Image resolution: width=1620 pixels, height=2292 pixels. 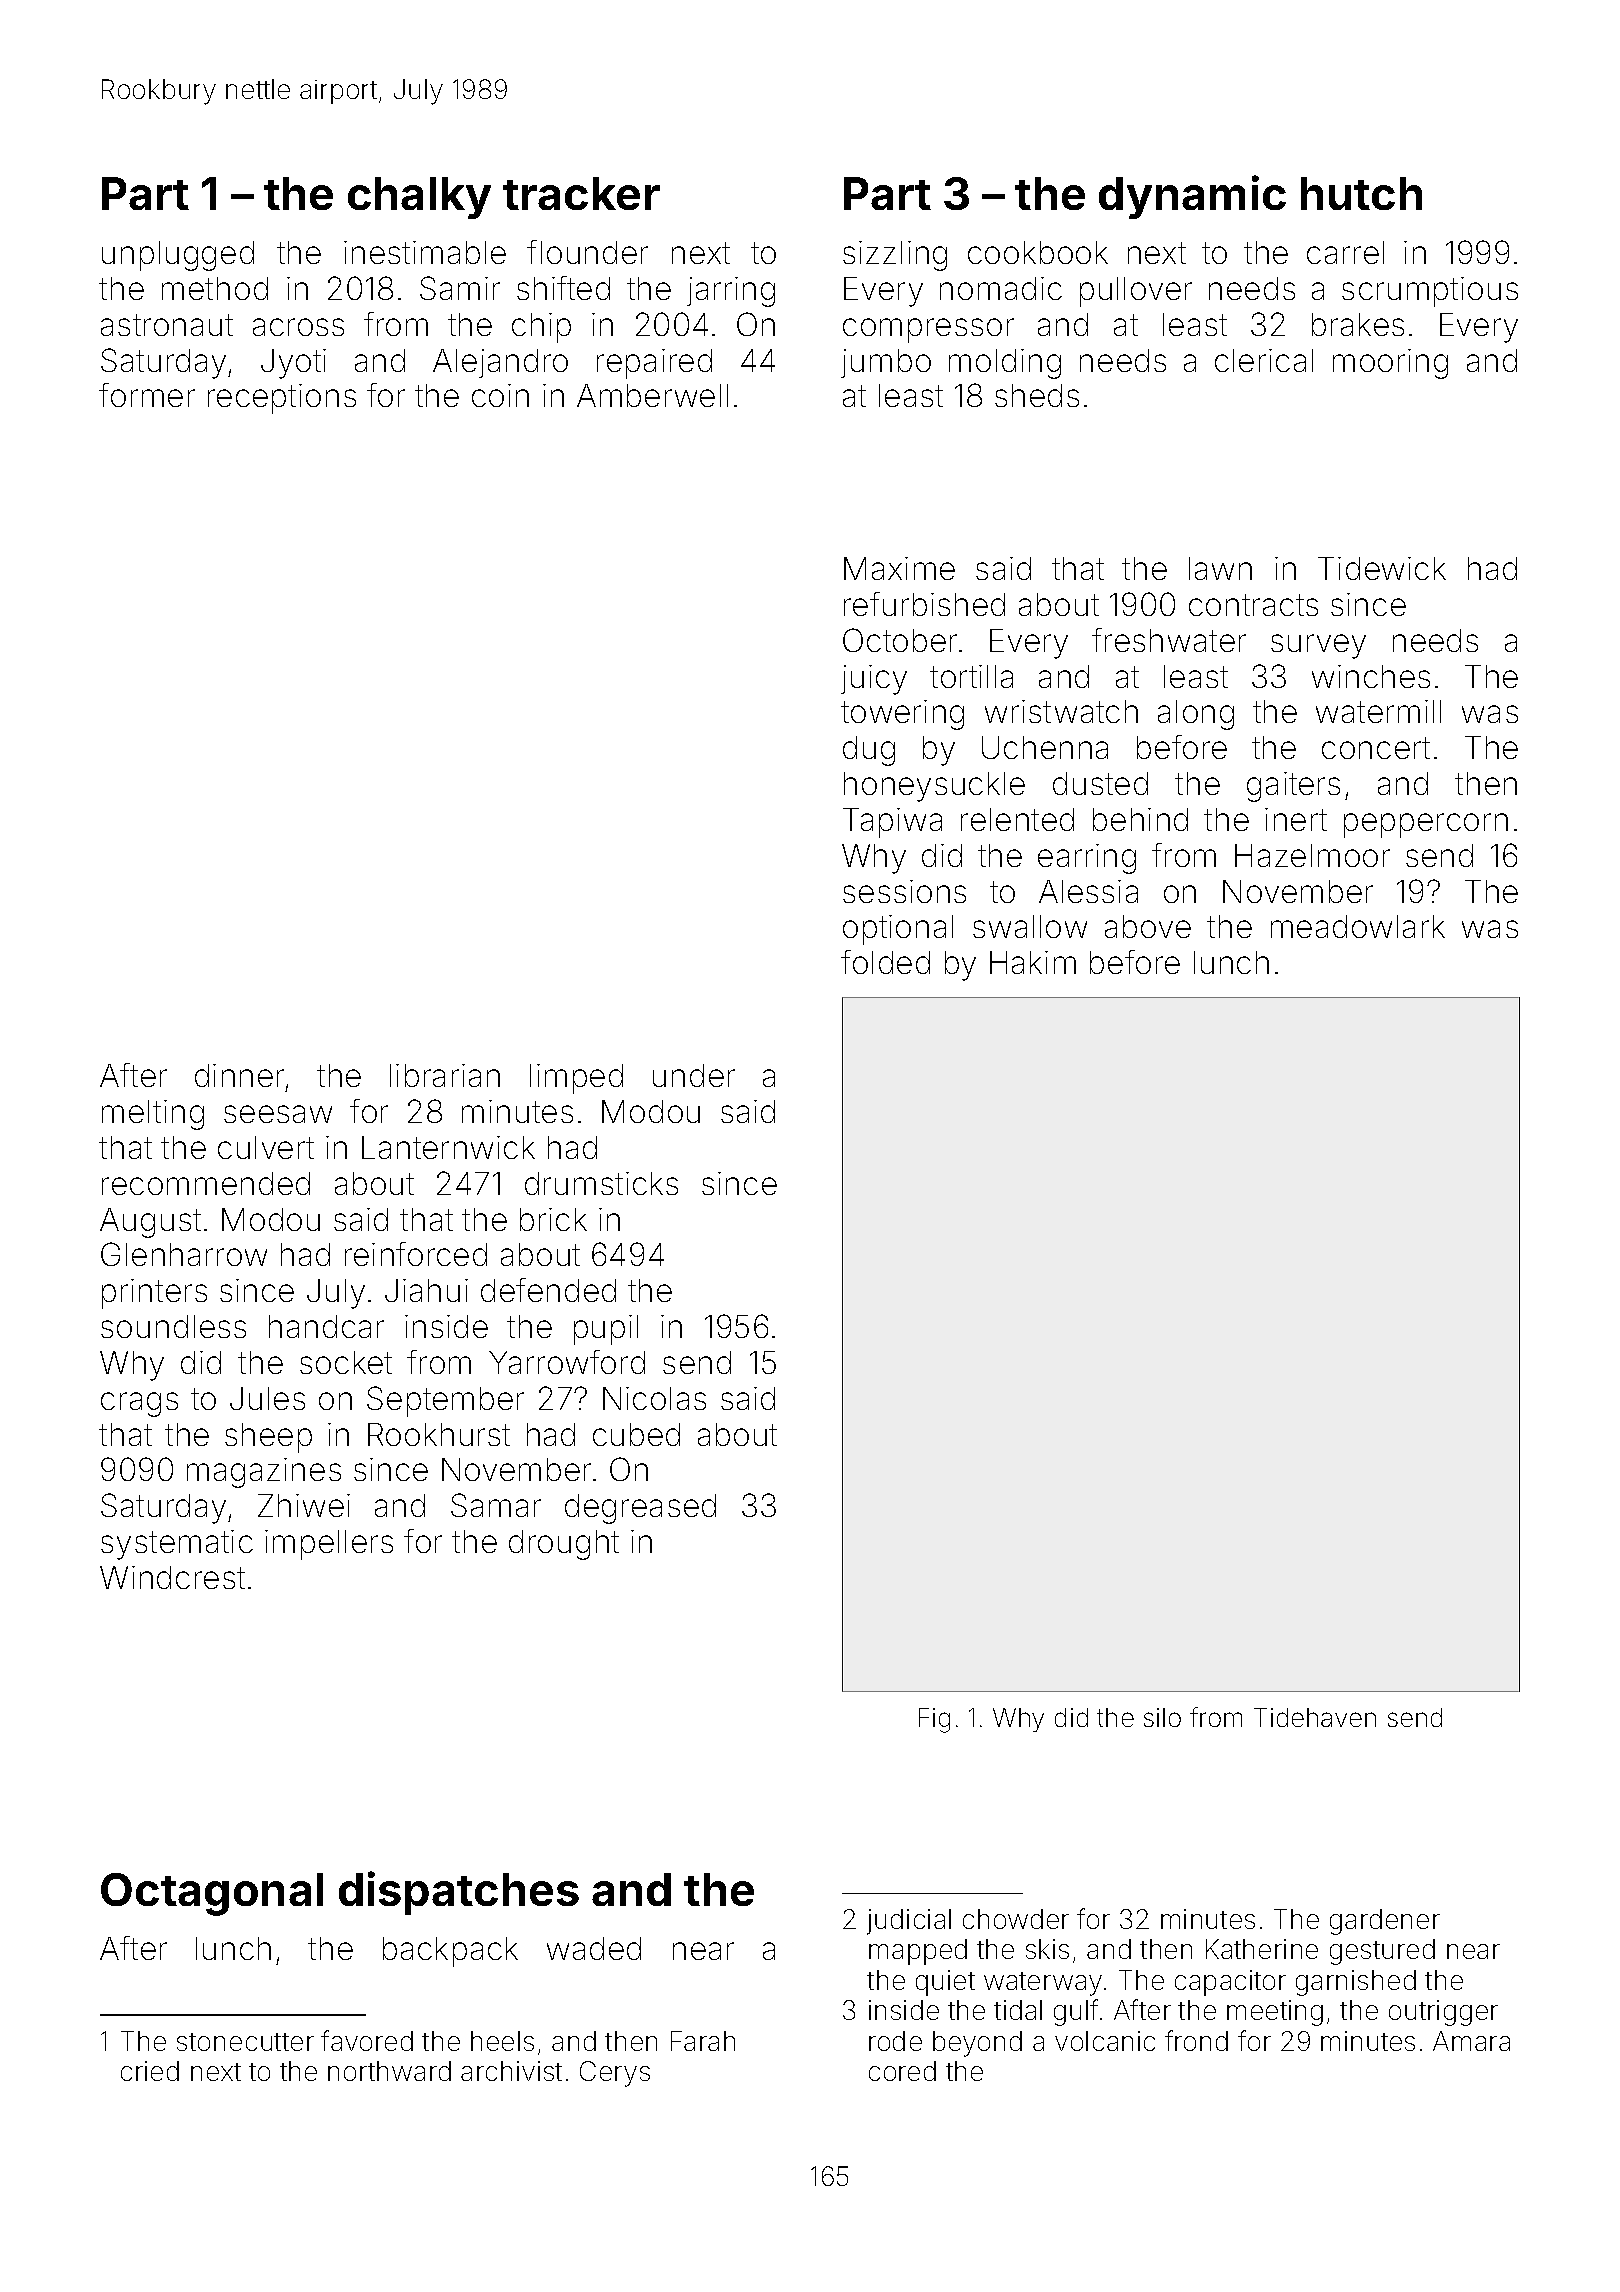 I want to click on meadowlark, so click(x=1358, y=926).
